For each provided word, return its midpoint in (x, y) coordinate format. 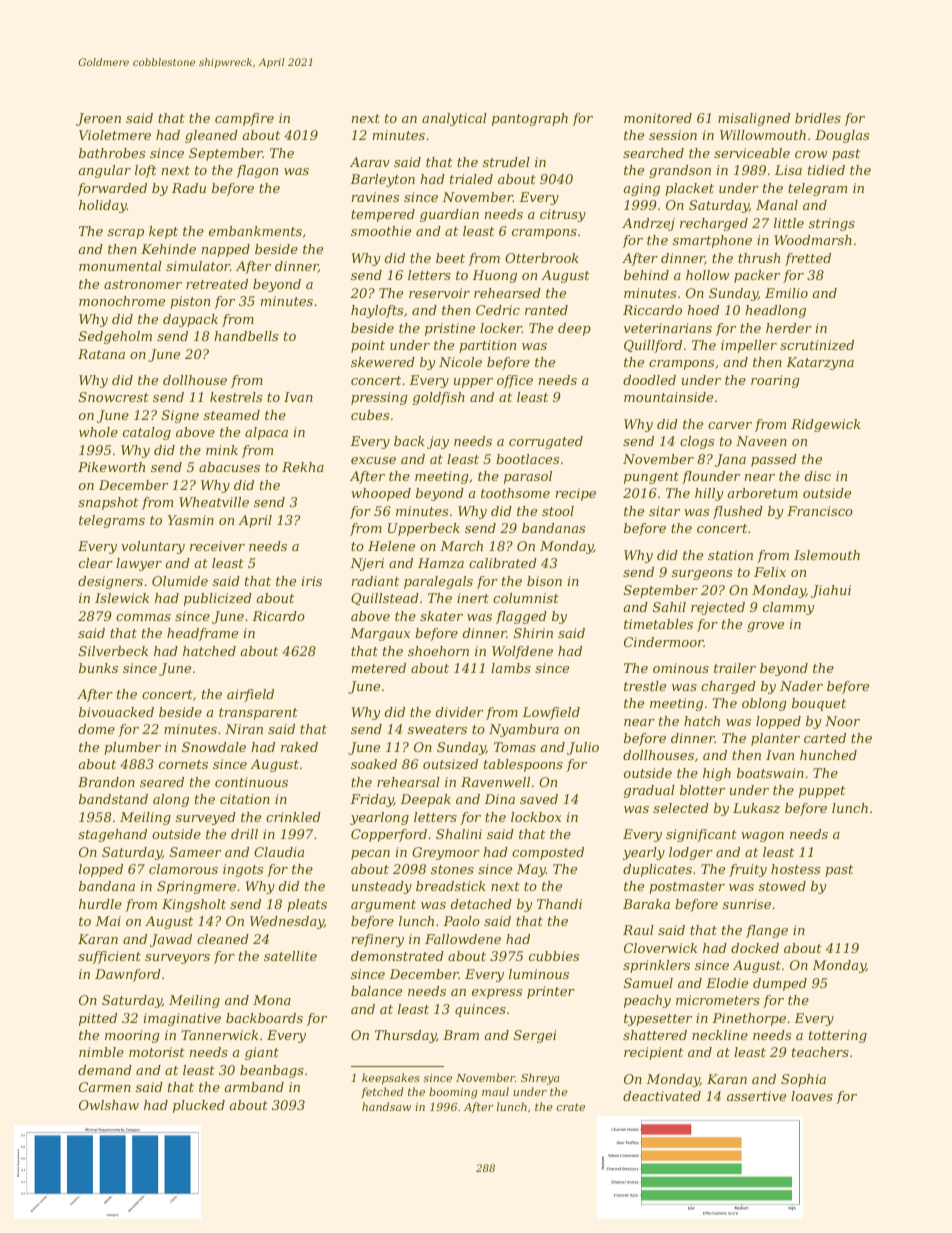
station (730, 555)
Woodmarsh (813, 240)
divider (459, 712)
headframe (202, 634)
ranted (546, 310)
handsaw (386, 1106)
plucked (199, 1106)
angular (105, 171)
